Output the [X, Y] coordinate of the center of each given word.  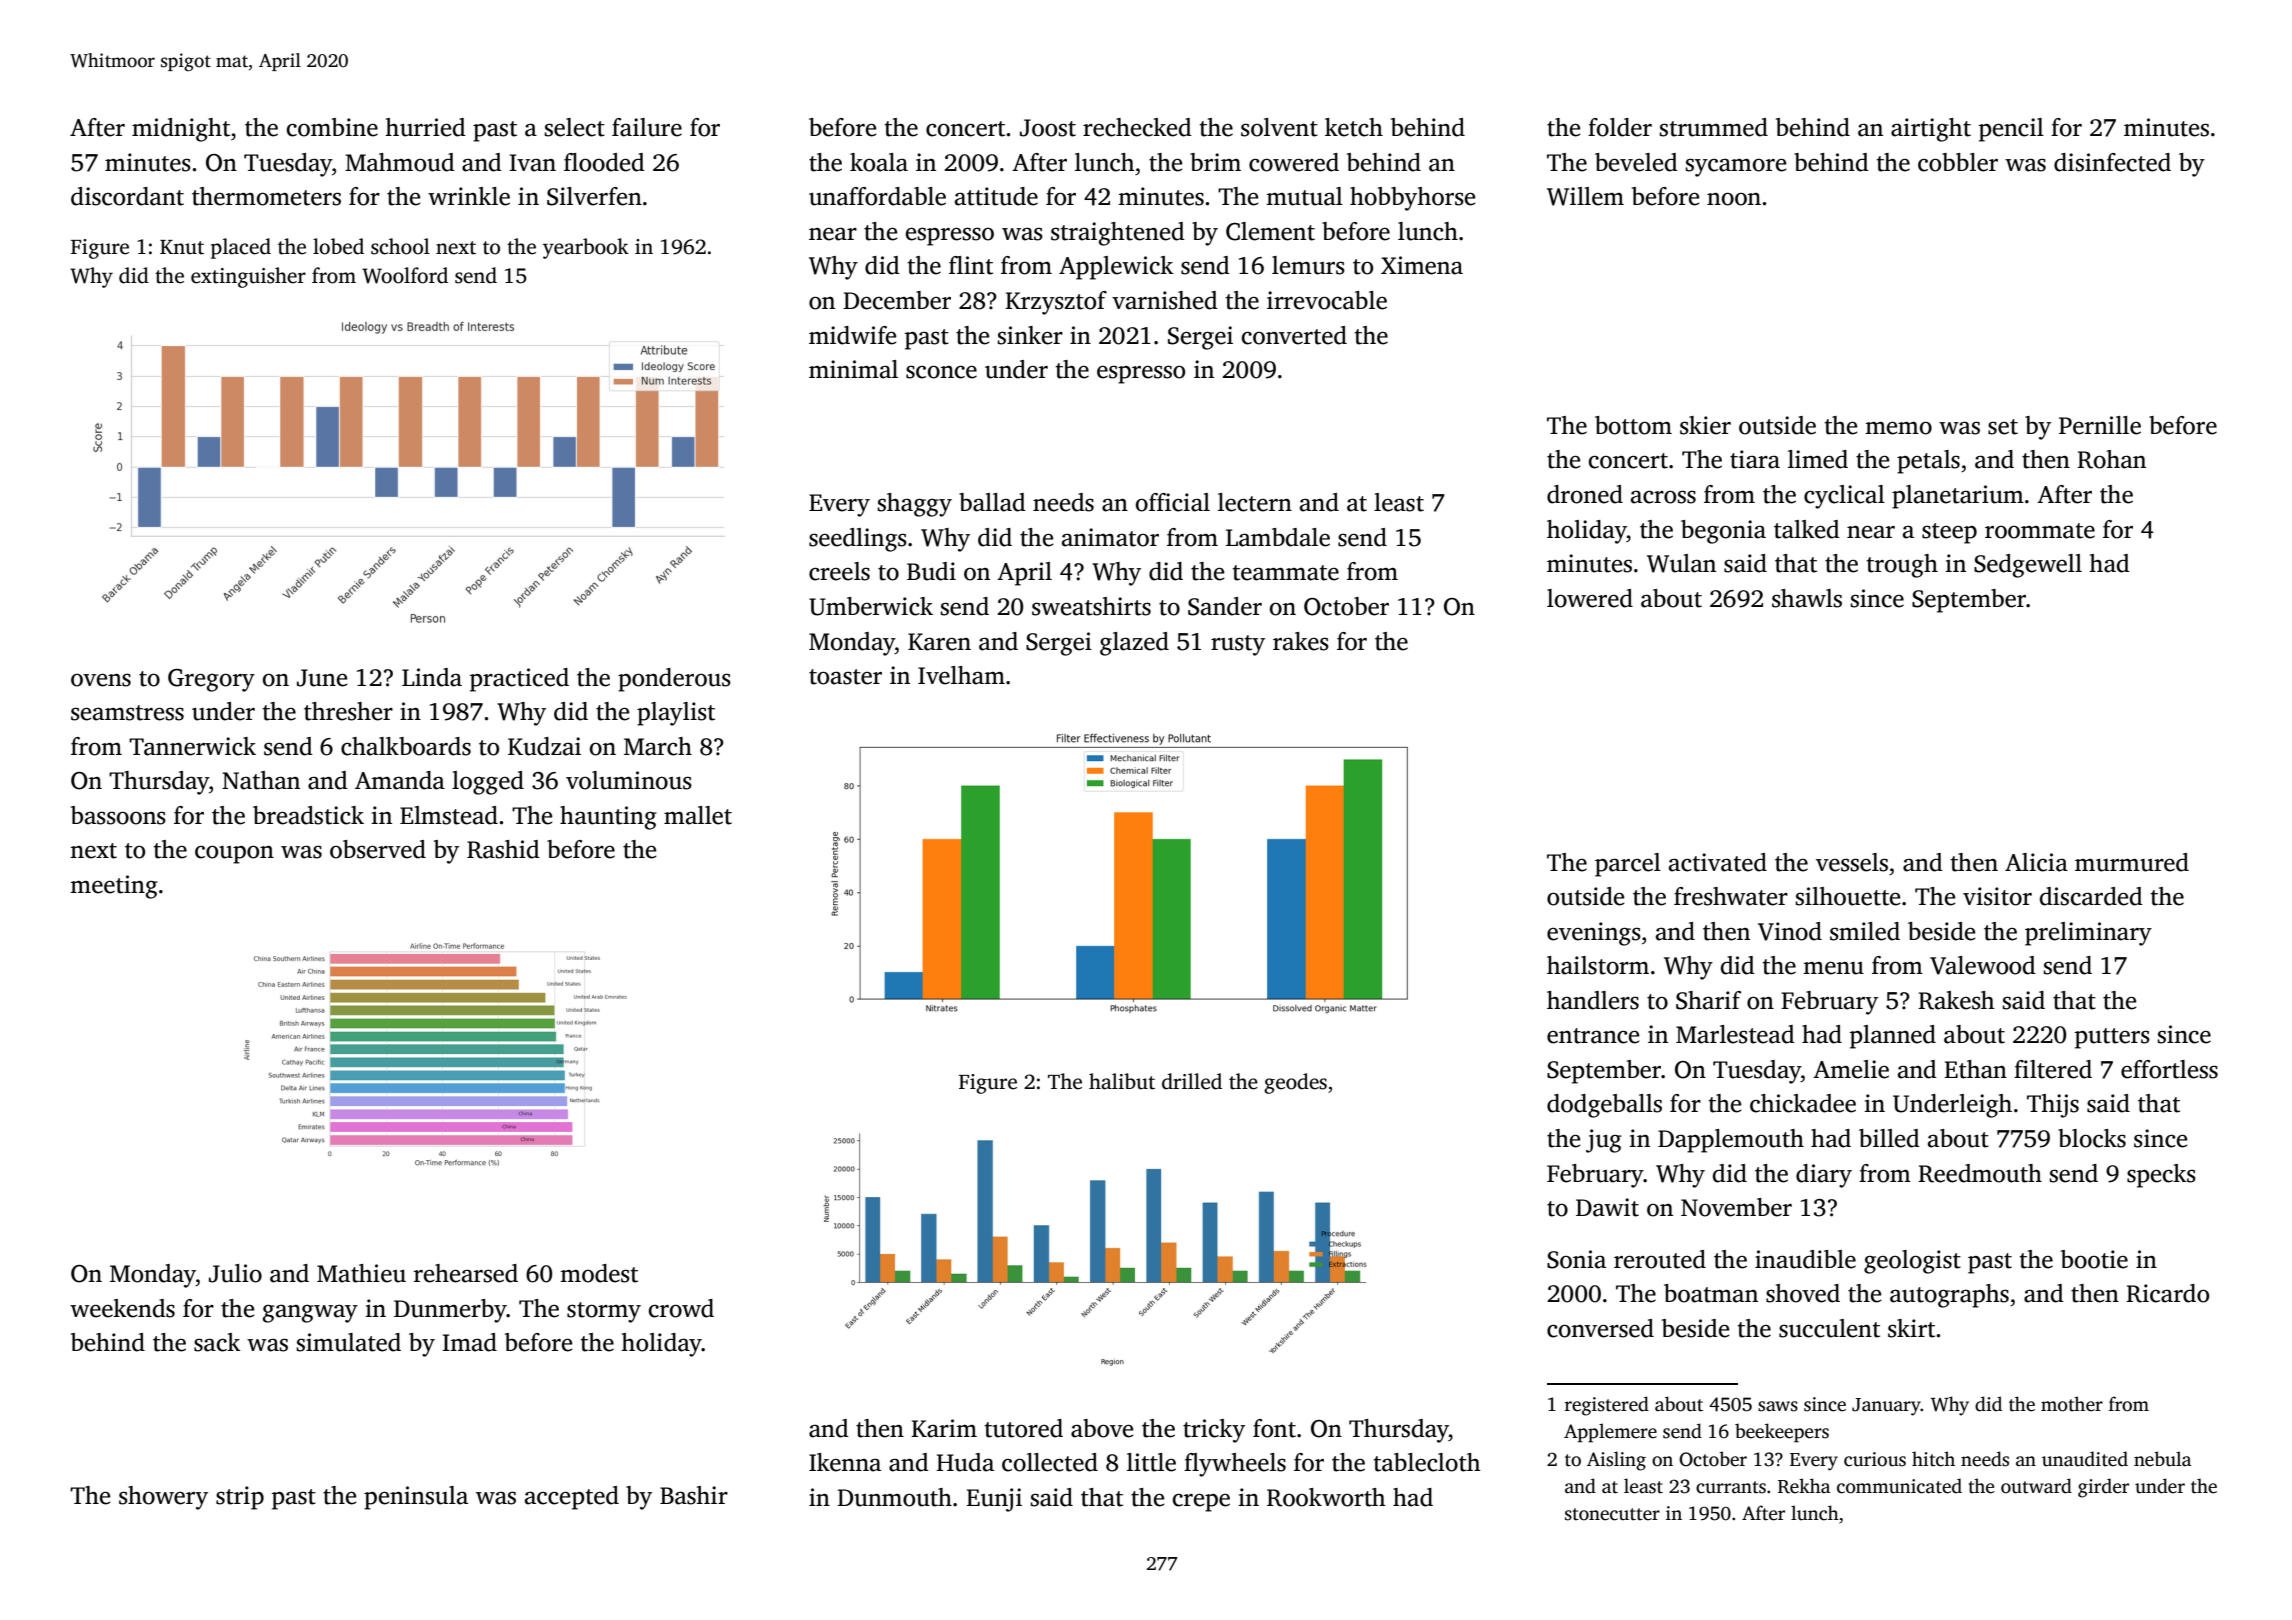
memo [1898, 428]
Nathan [261, 780]
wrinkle [469, 196]
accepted [572, 1498]
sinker [1030, 335]
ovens [101, 680]
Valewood [1983, 965]
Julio [235, 1273]
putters [2112, 1038]
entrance [1593, 1036]
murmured [2132, 862]
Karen [939, 642]
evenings [1594, 934]
